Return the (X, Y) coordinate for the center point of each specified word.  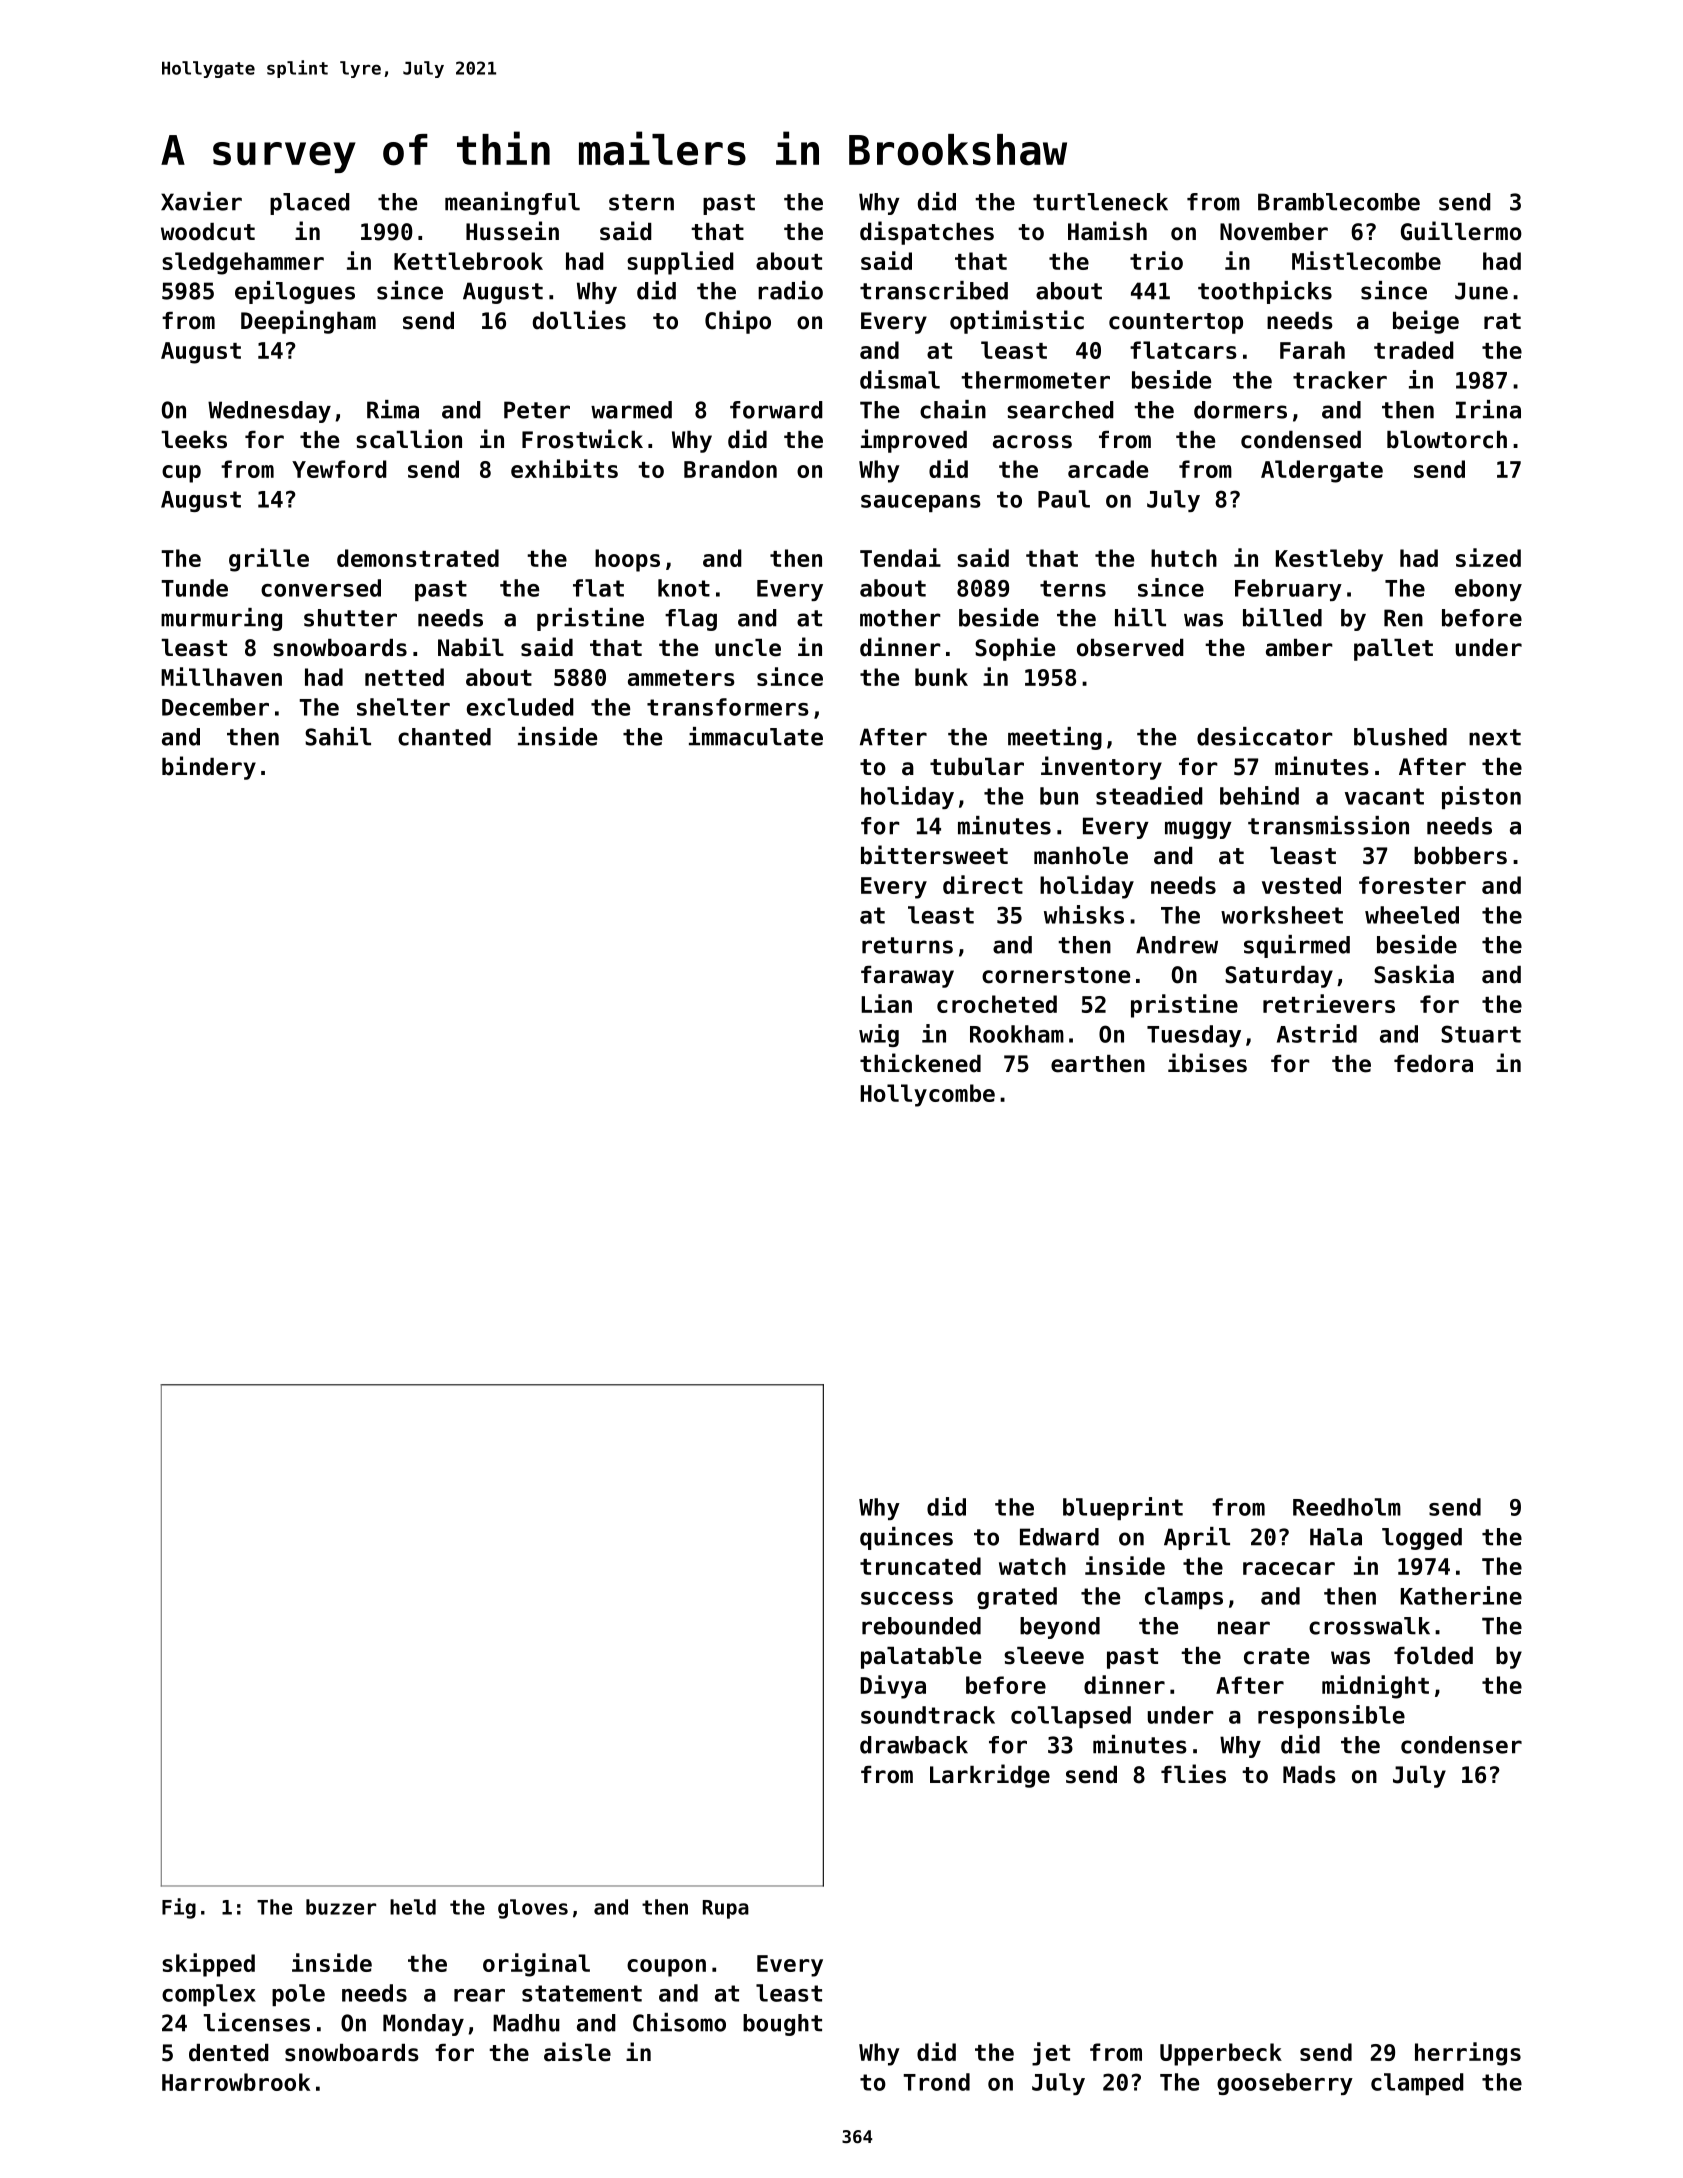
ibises (1207, 1063)
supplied (680, 263)
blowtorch (1447, 440)
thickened (920, 1063)
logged (1422, 1539)
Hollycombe (928, 1095)
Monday (423, 2025)
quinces (906, 1538)
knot (684, 588)
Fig (179, 1908)
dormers (1240, 410)
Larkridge (990, 1776)
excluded (520, 707)
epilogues (295, 292)
